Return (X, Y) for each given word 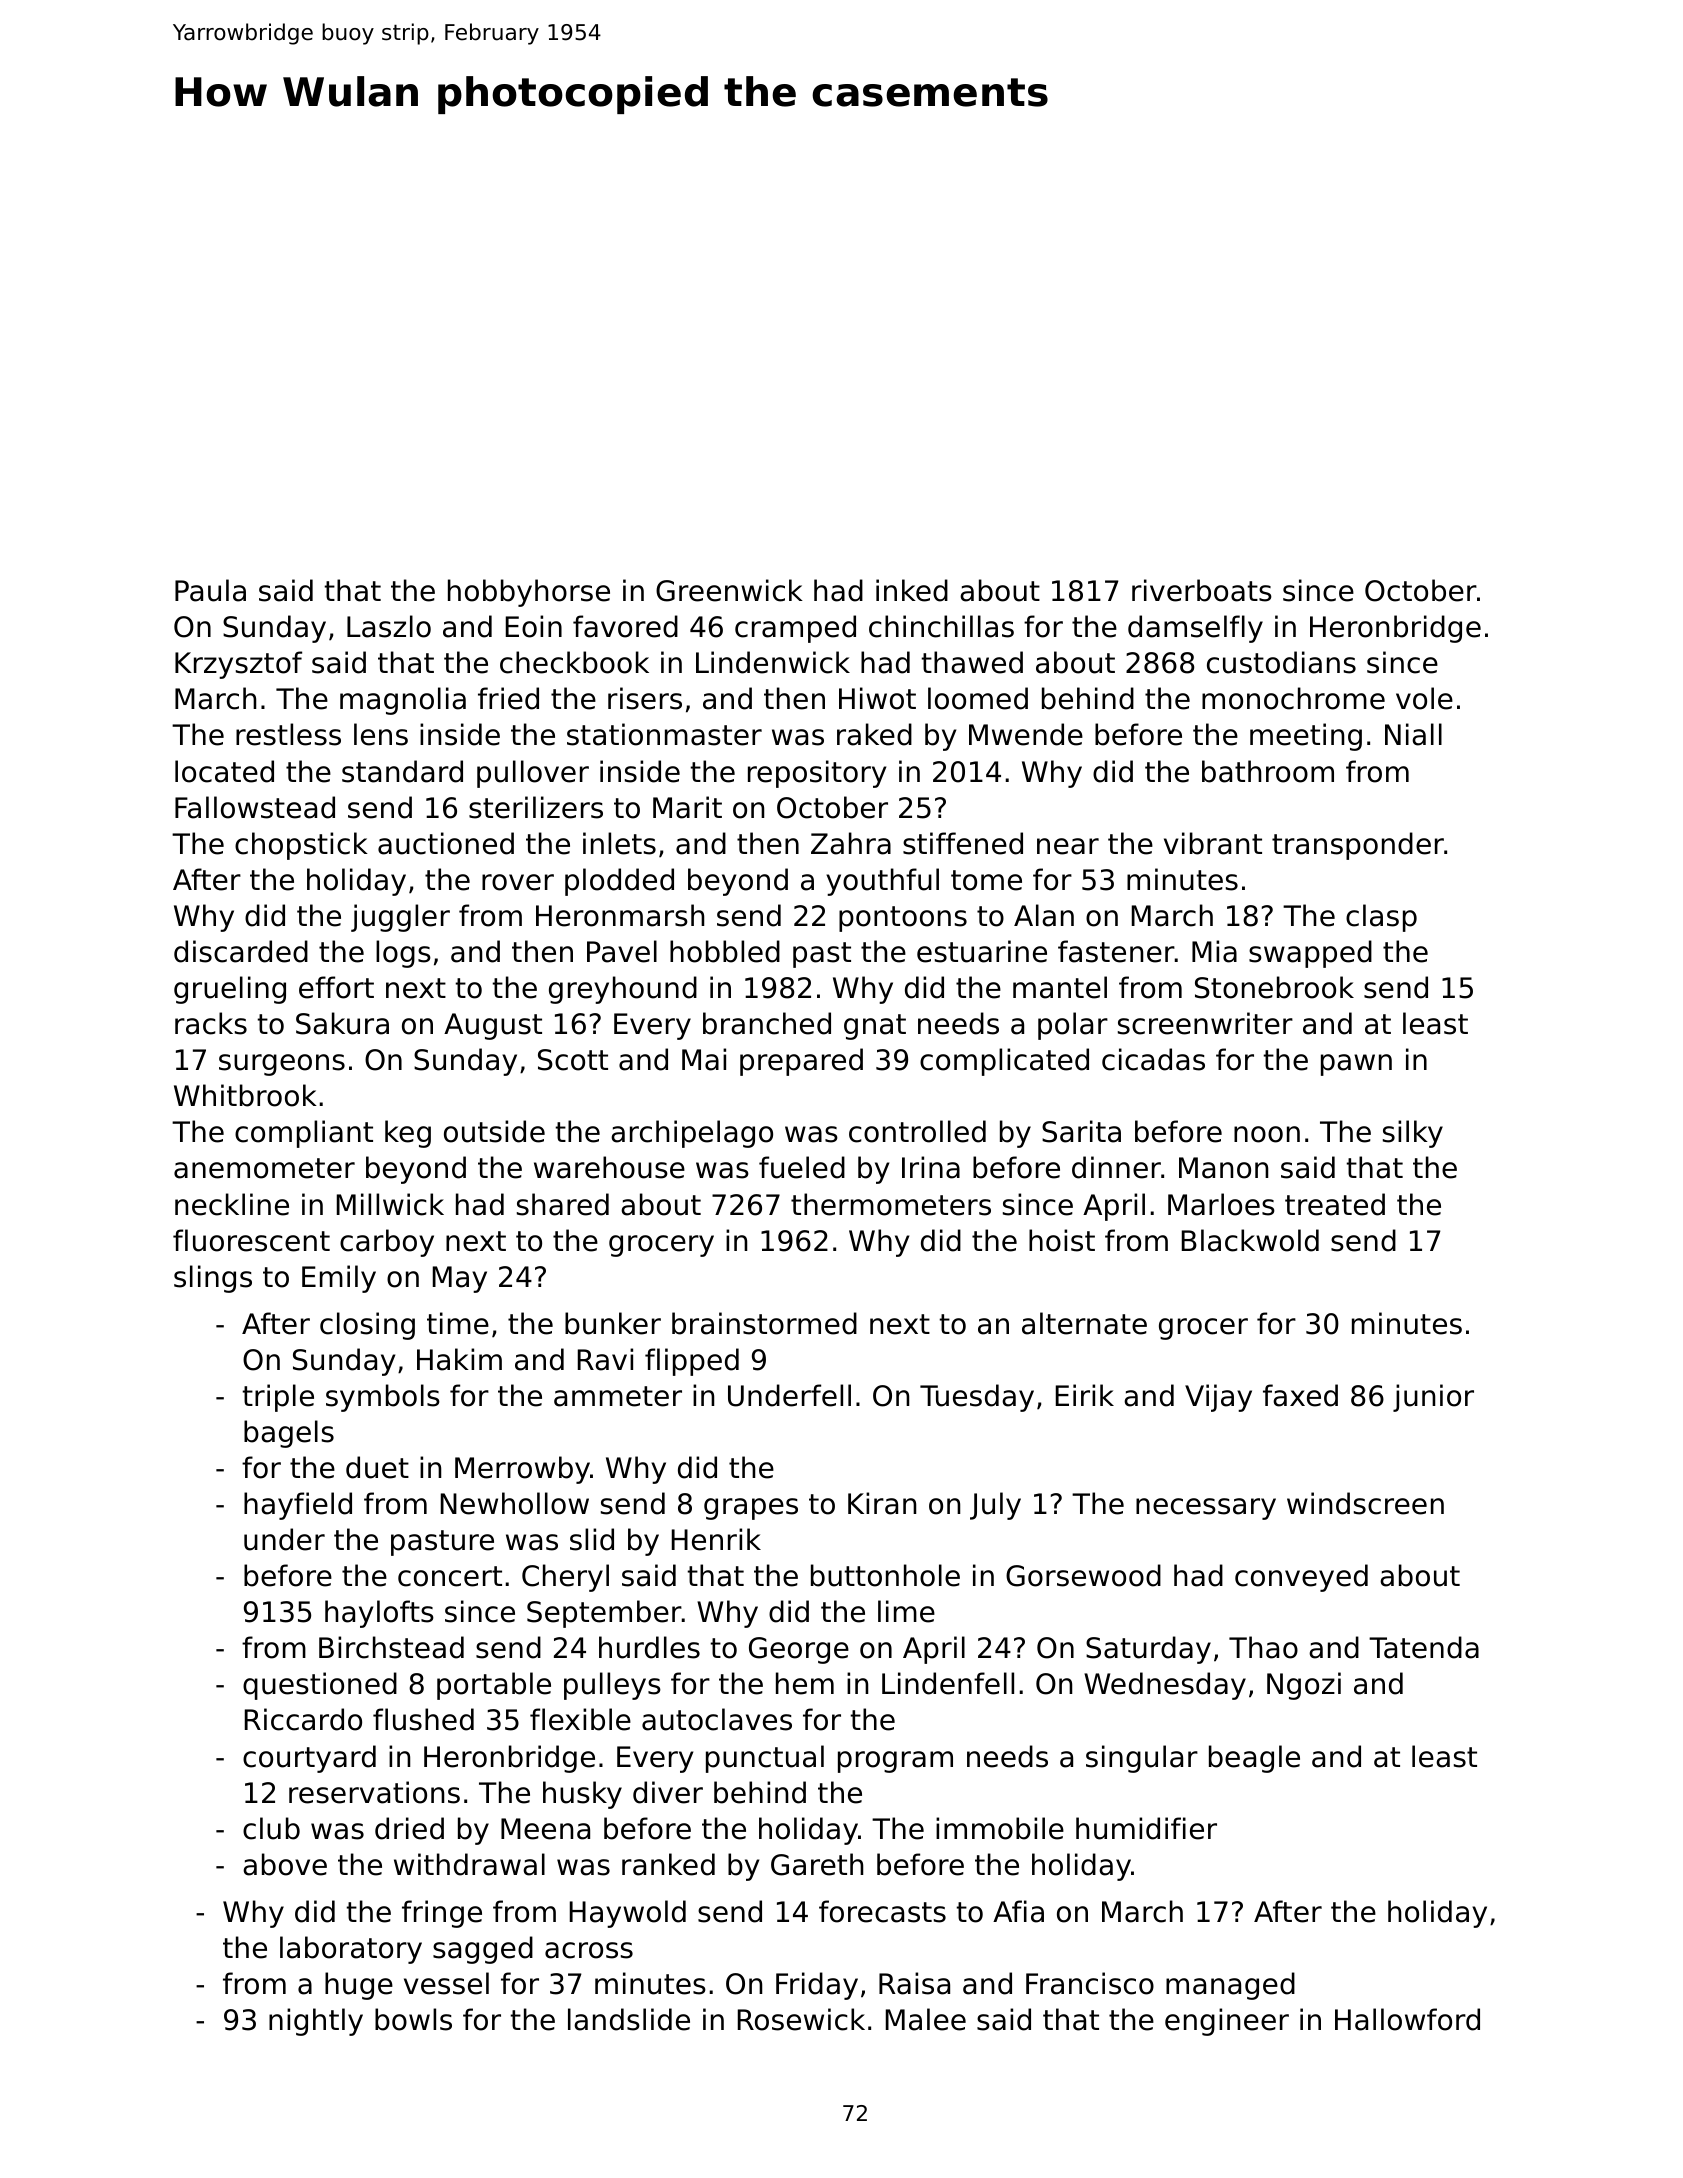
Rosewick (801, 2019)
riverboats (1202, 590)
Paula (210, 590)
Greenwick (729, 590)
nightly (316, 2022)
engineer (1227, 2022)
